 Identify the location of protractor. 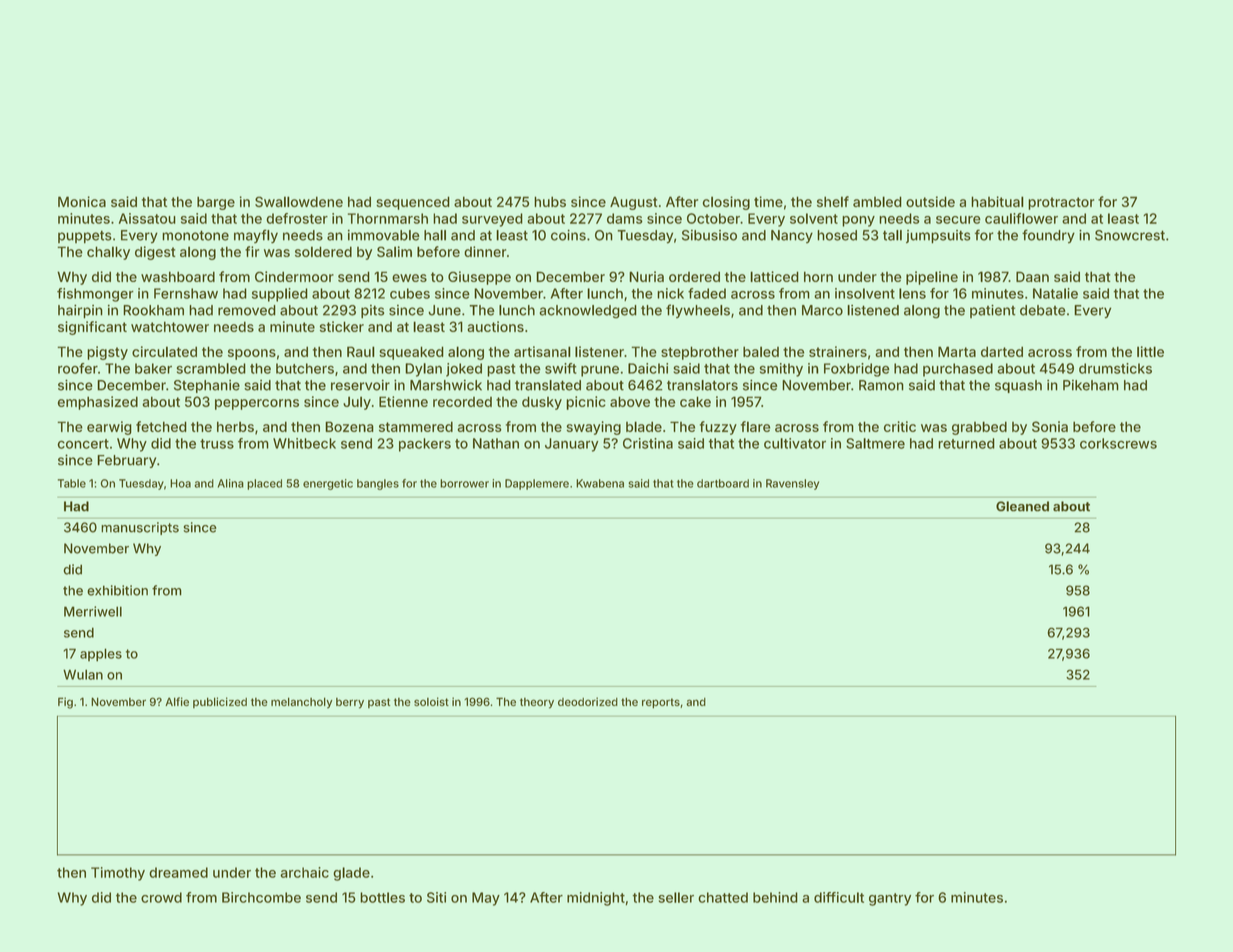
(1061, 203).
